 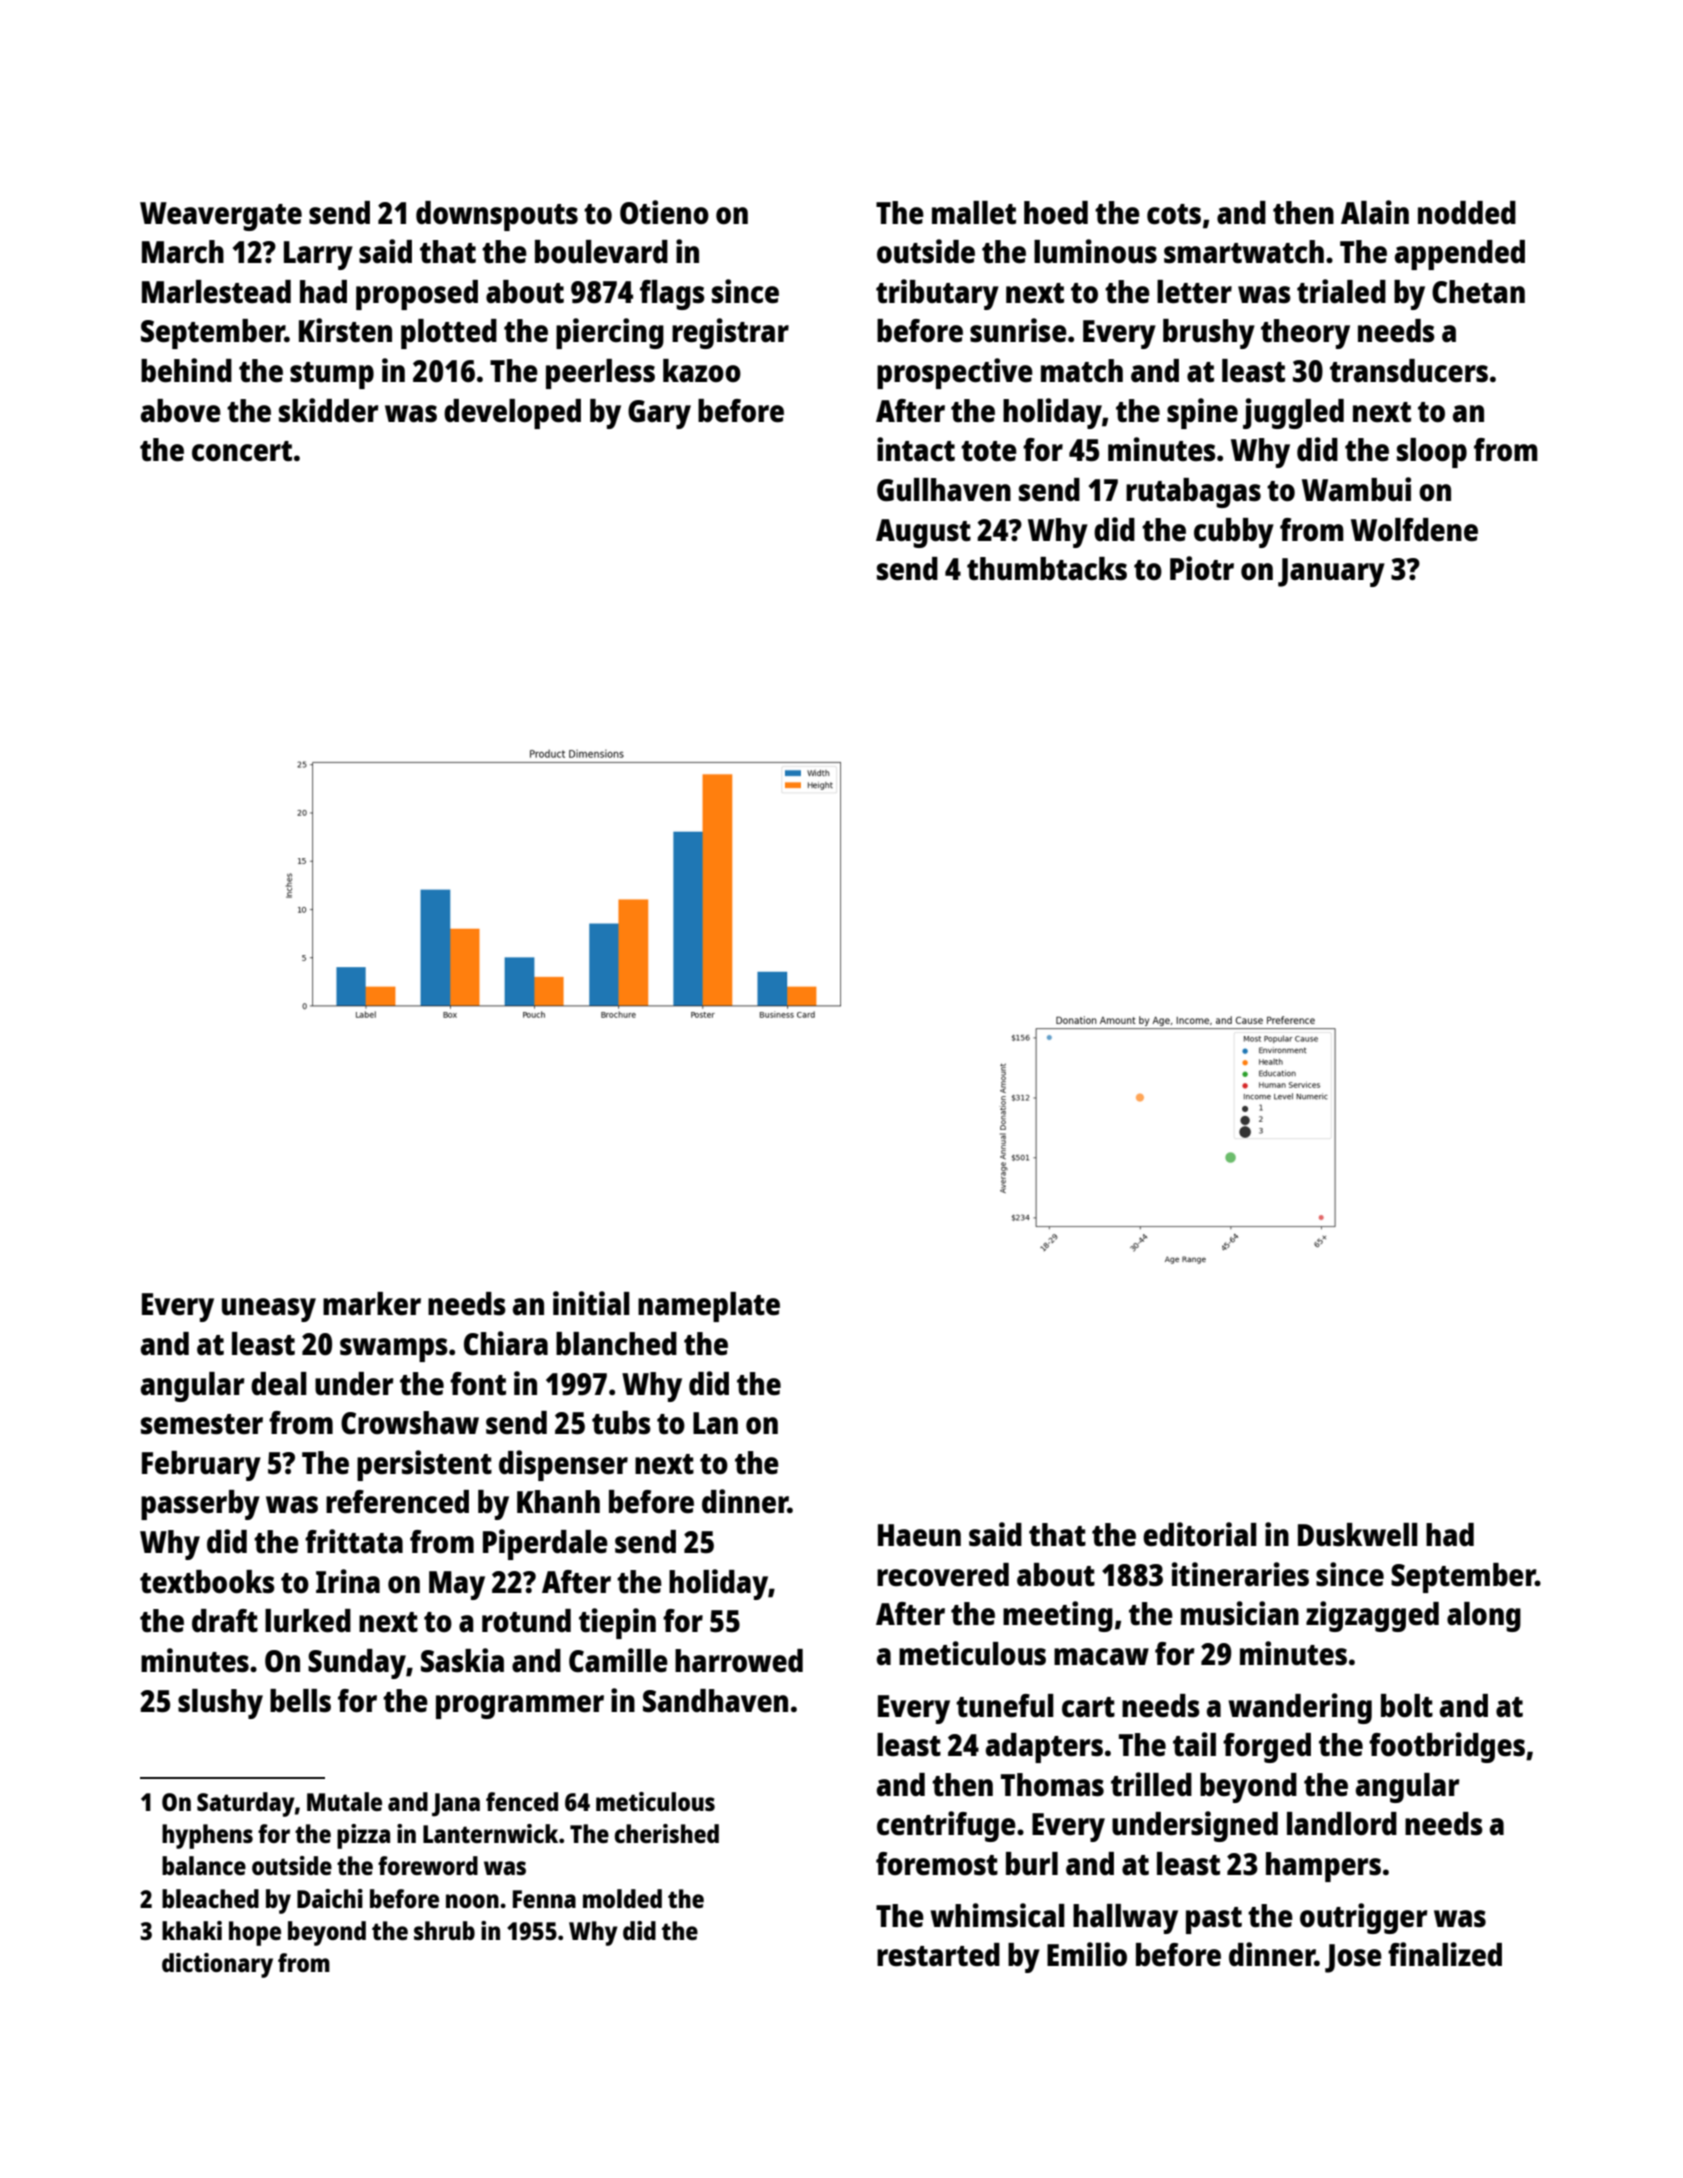 I want to click on Weavergate, so click(x=221, y=216).
